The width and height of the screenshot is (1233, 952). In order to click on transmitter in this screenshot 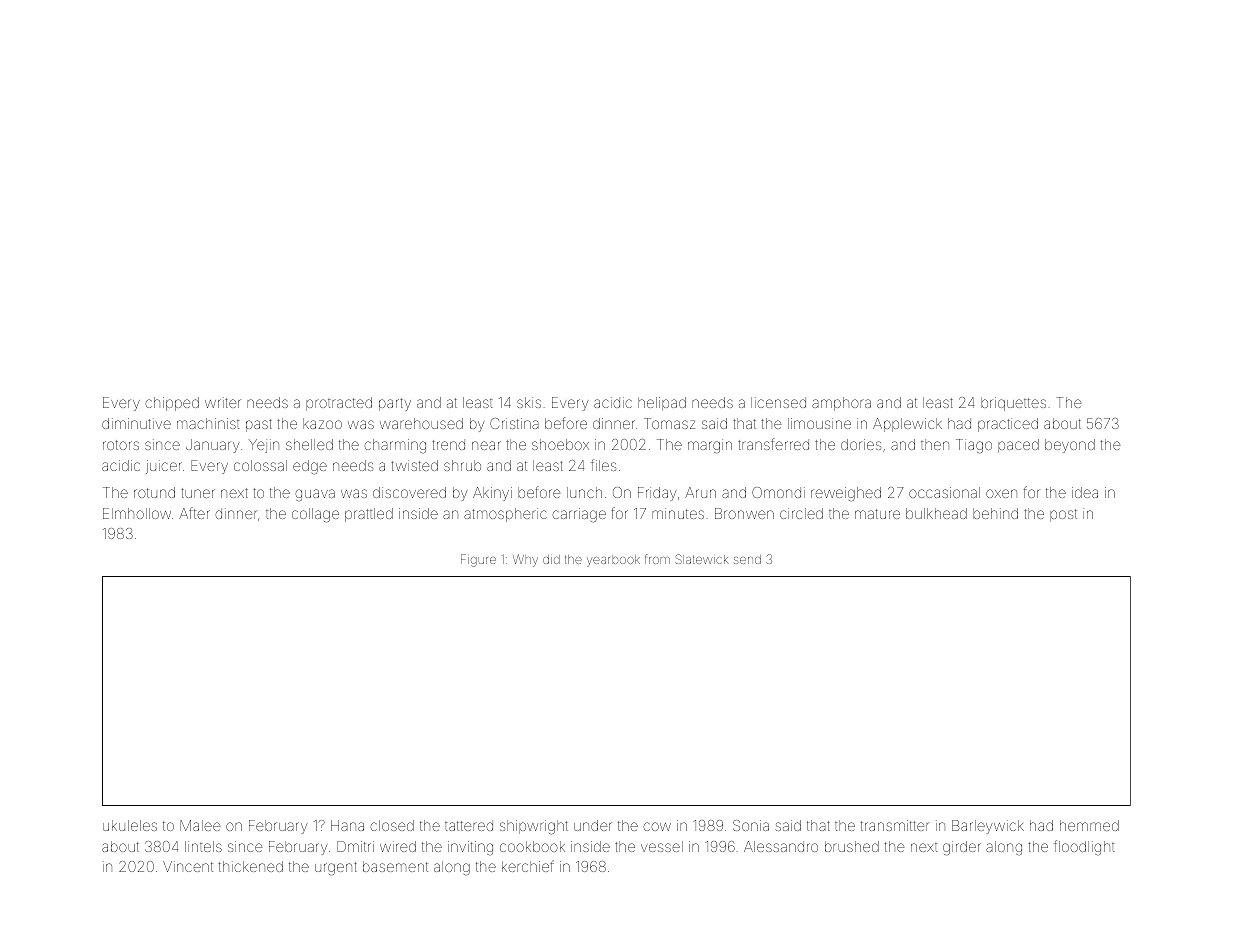, I will do `click(895, 825)`.
